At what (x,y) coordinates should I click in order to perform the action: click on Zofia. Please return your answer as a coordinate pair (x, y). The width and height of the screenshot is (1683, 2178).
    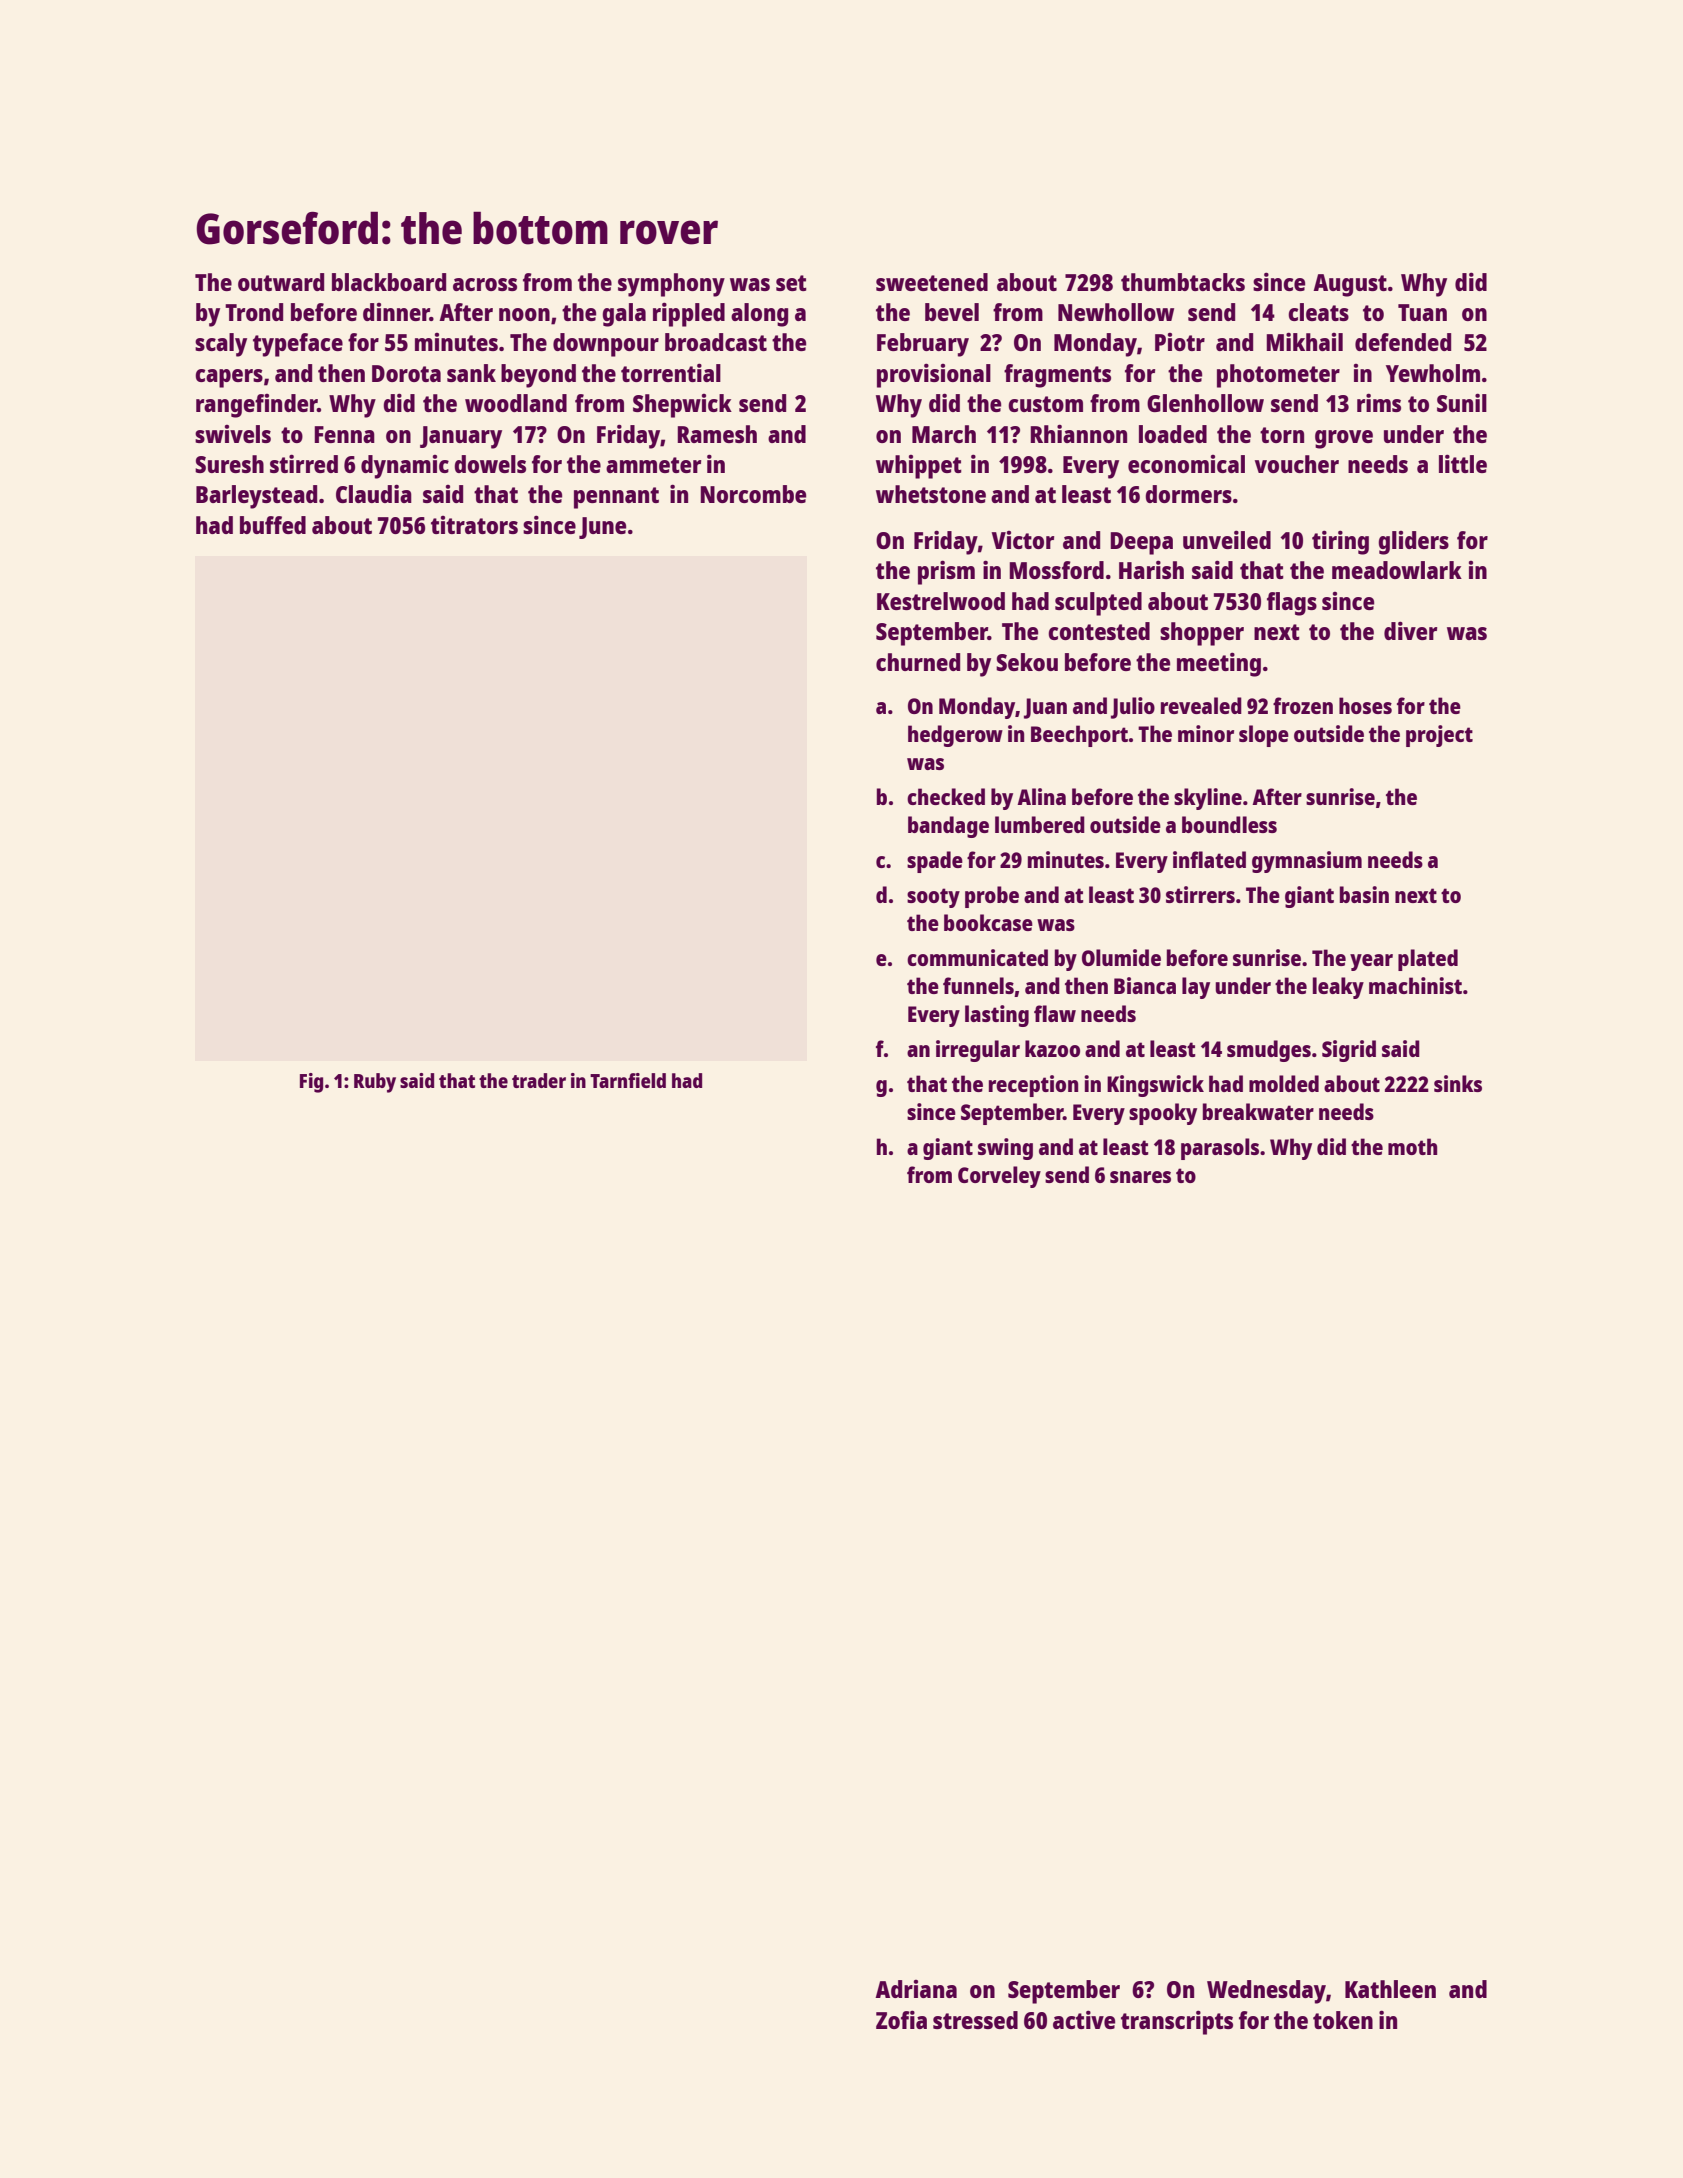
    Looking at the image, I should click on (901, 2019).
